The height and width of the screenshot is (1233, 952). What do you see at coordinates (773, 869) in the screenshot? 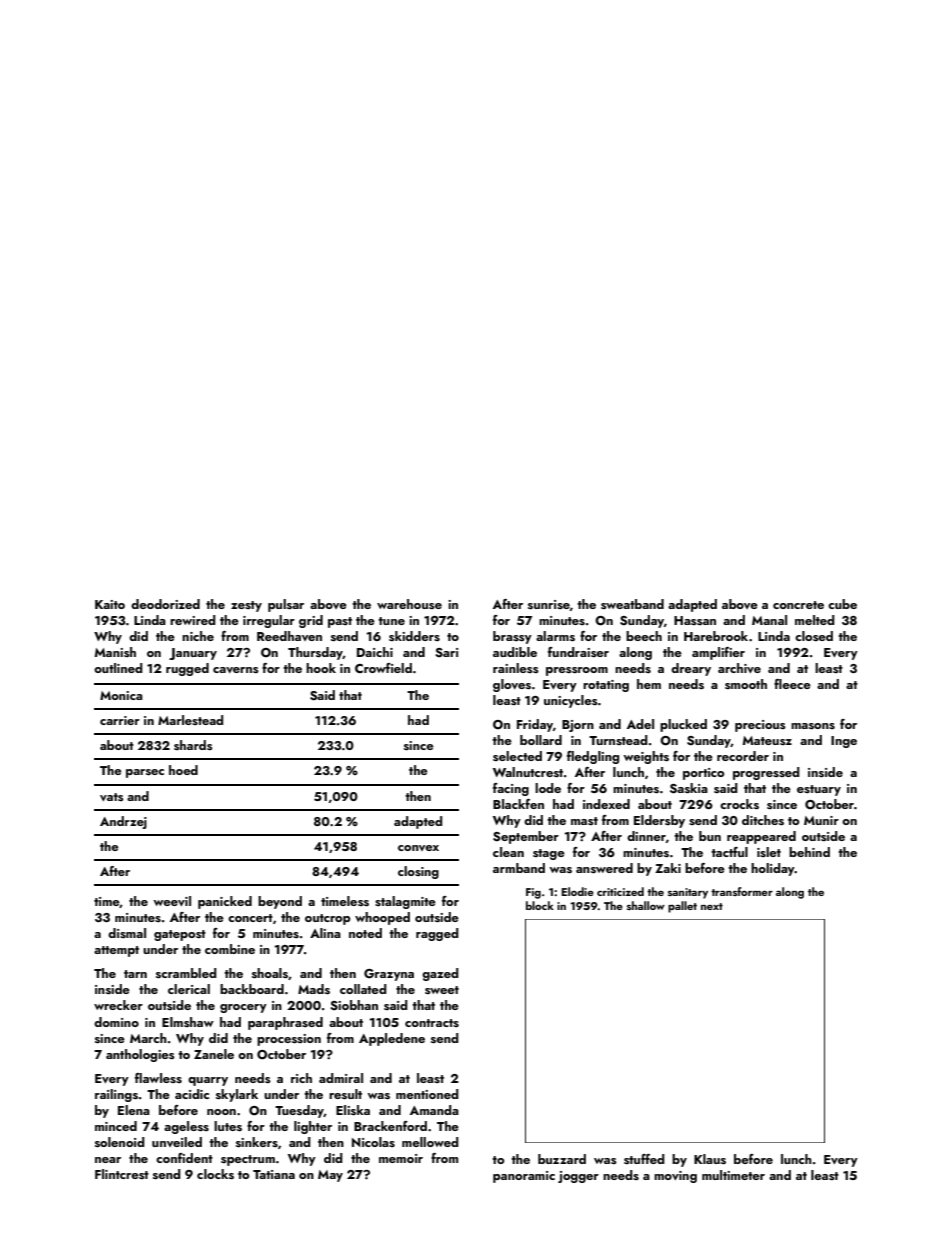
I see `holiday` at bounding box center [773, 869].
